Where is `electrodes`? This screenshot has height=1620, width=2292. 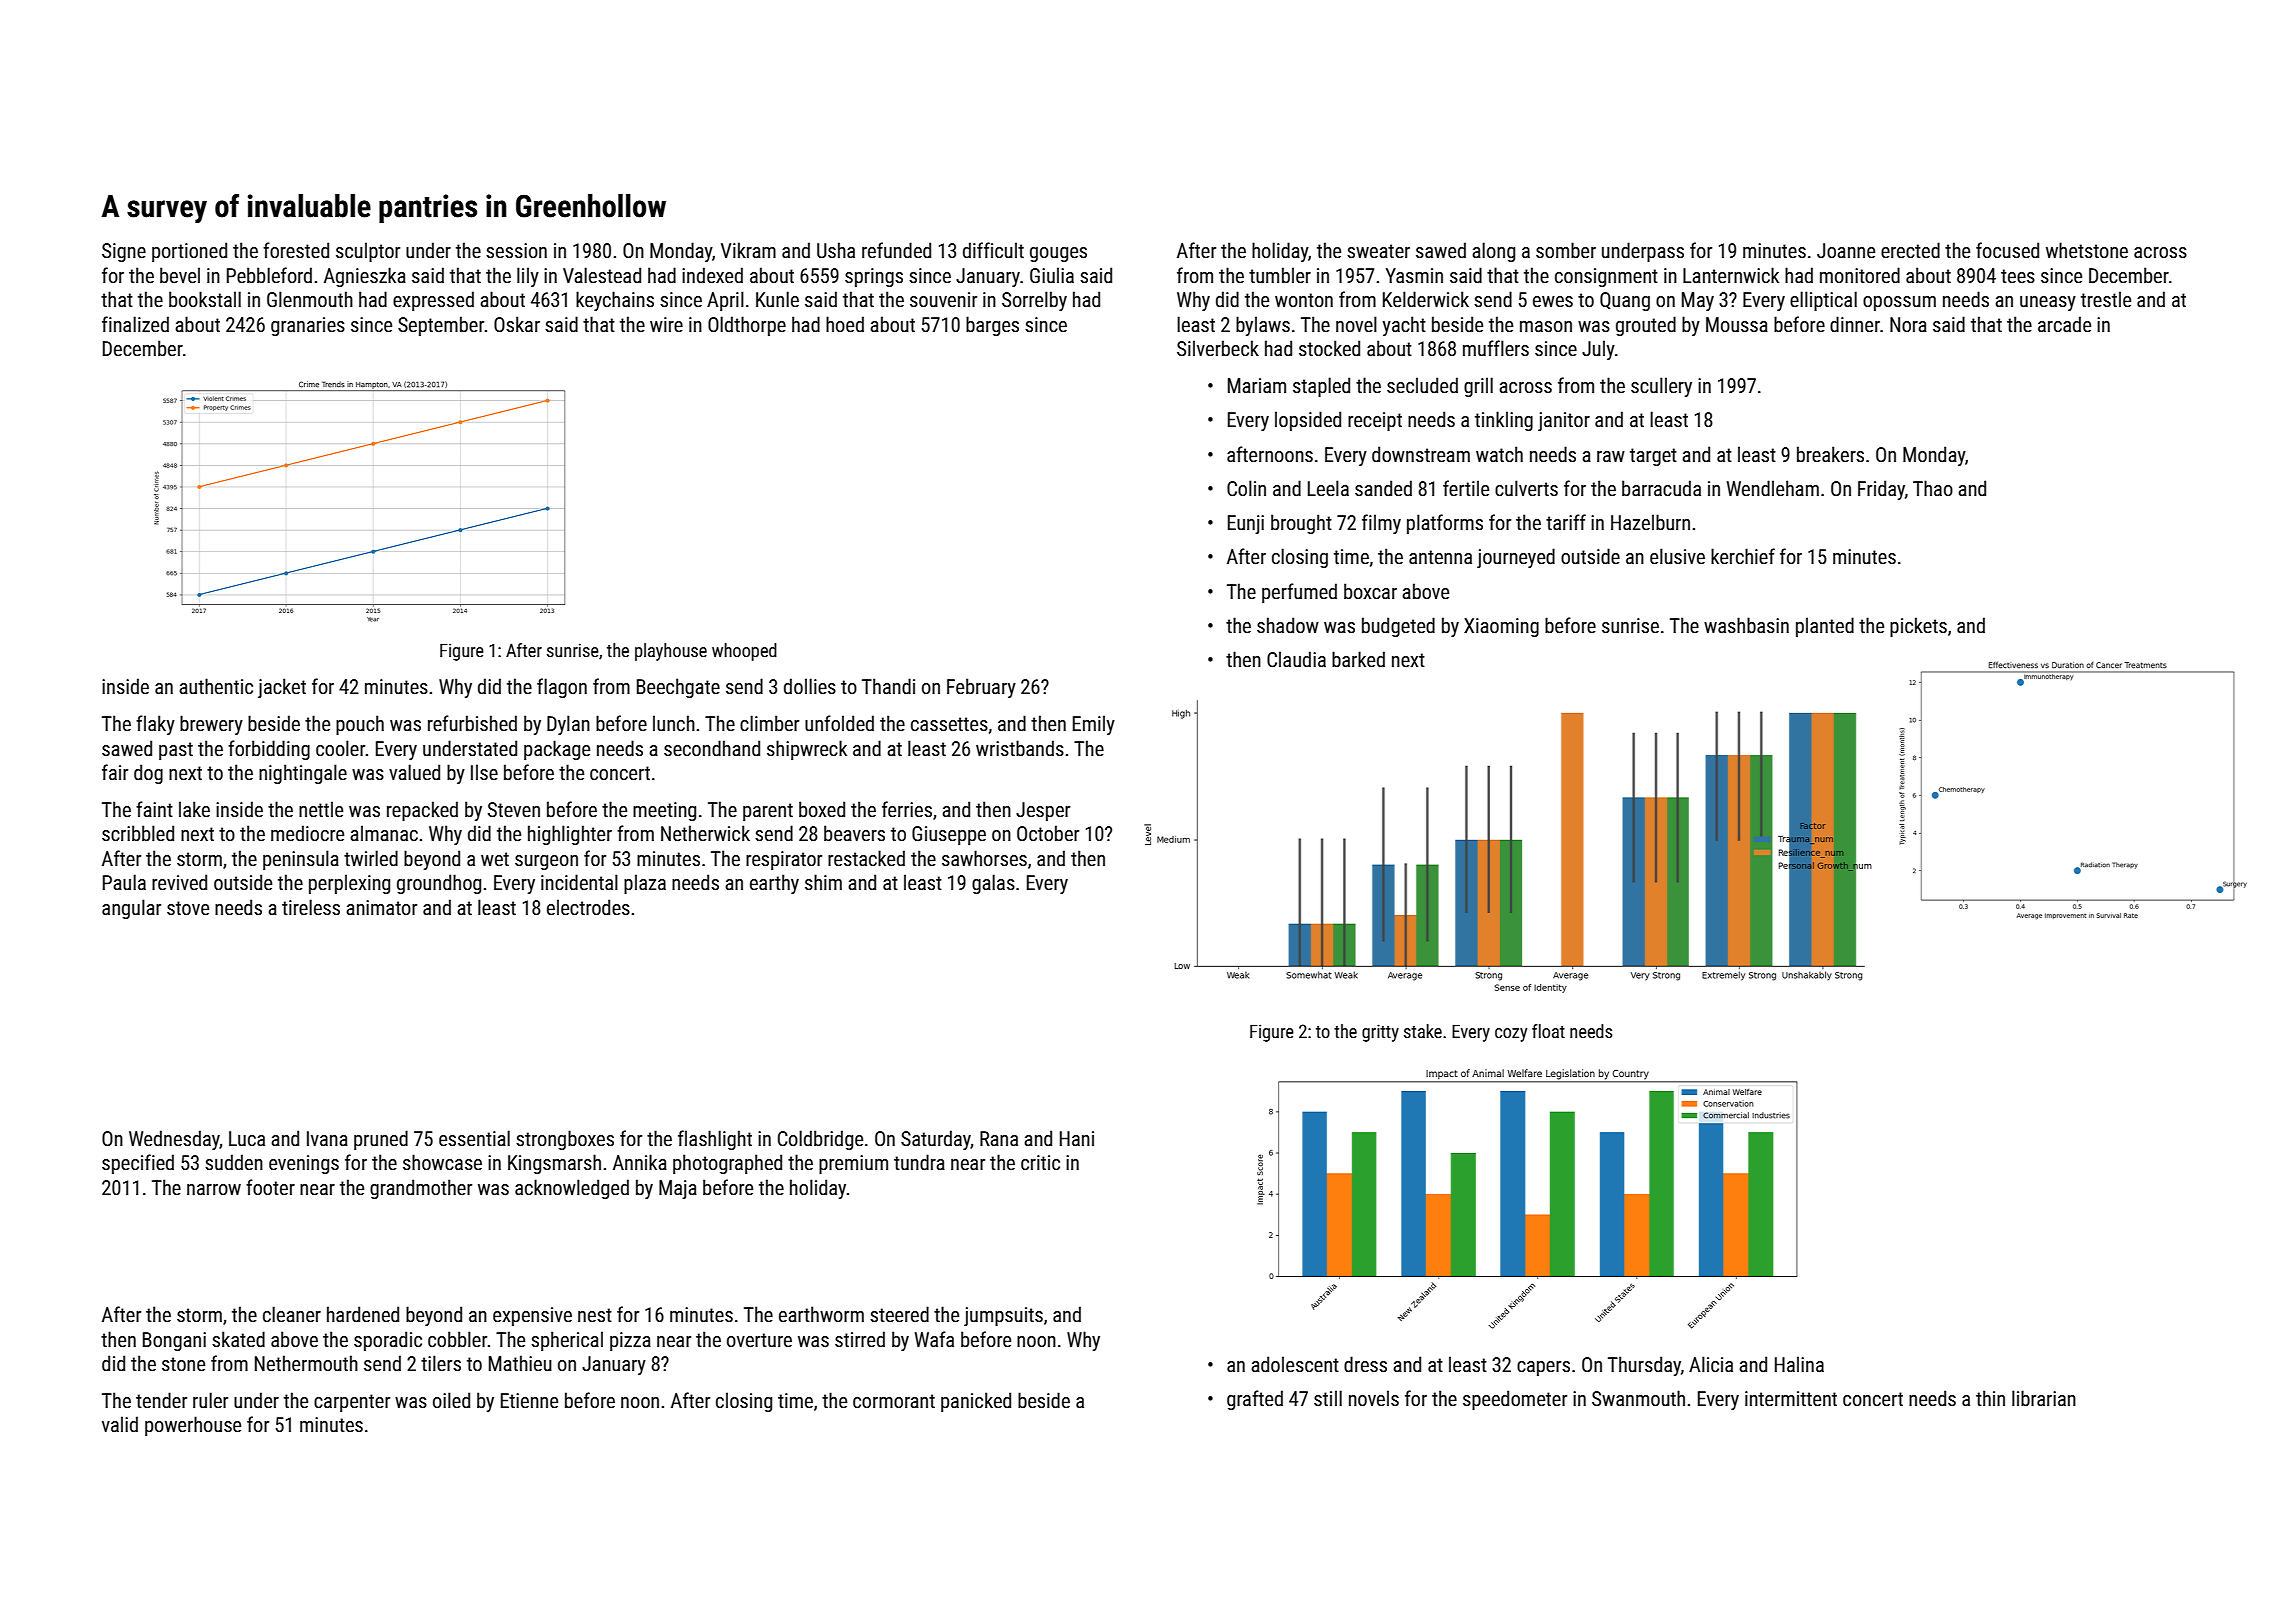 electrodes is located at coordinates (588, 907).
